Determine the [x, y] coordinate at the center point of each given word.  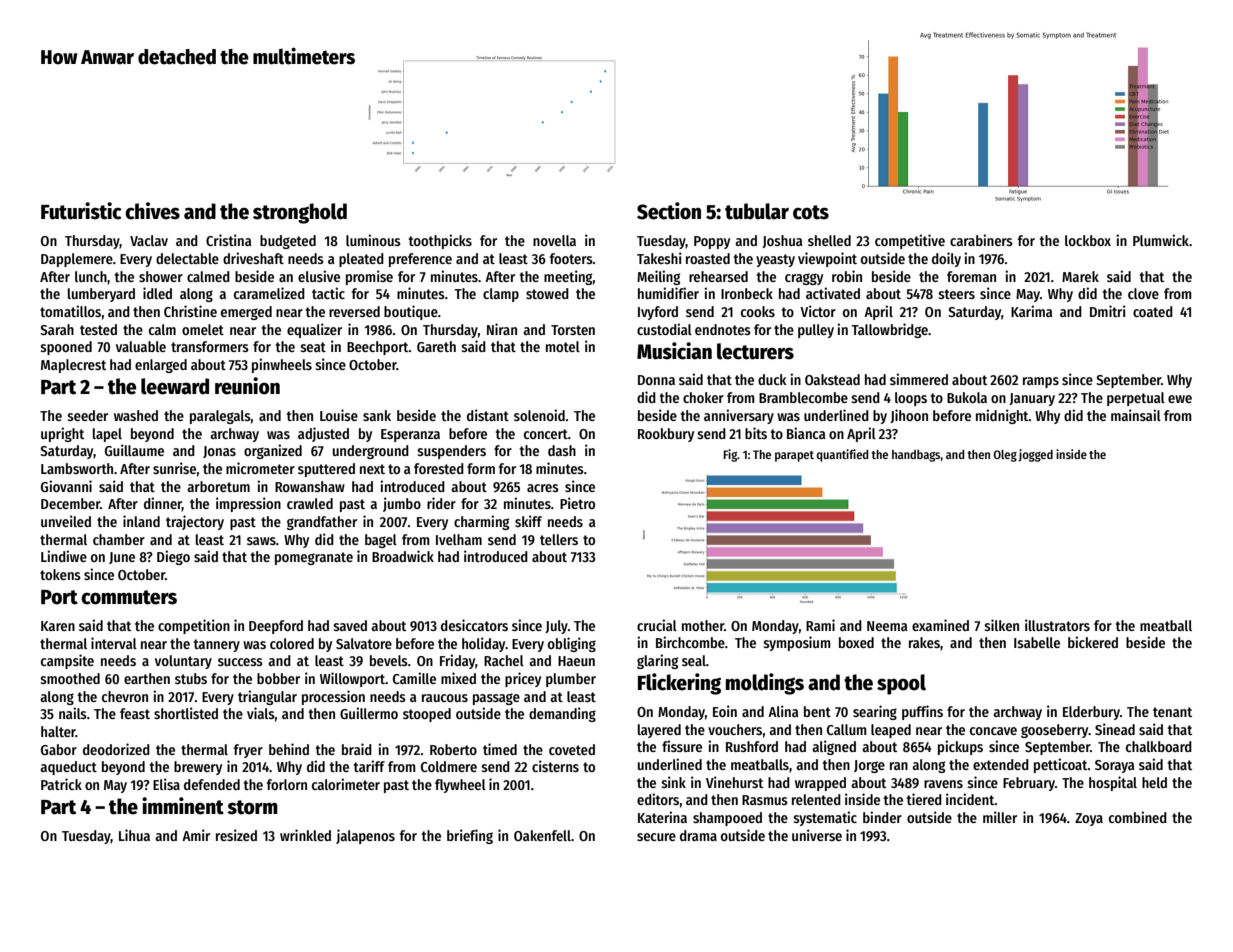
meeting [568, 277]
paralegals [220, 417]
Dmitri [1108, 311]
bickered [1093, 642]
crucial [657, 625]
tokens [60, 574]
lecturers [755, 351]
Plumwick [1161, 240]
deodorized [116, 749]
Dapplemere [77, 260]
